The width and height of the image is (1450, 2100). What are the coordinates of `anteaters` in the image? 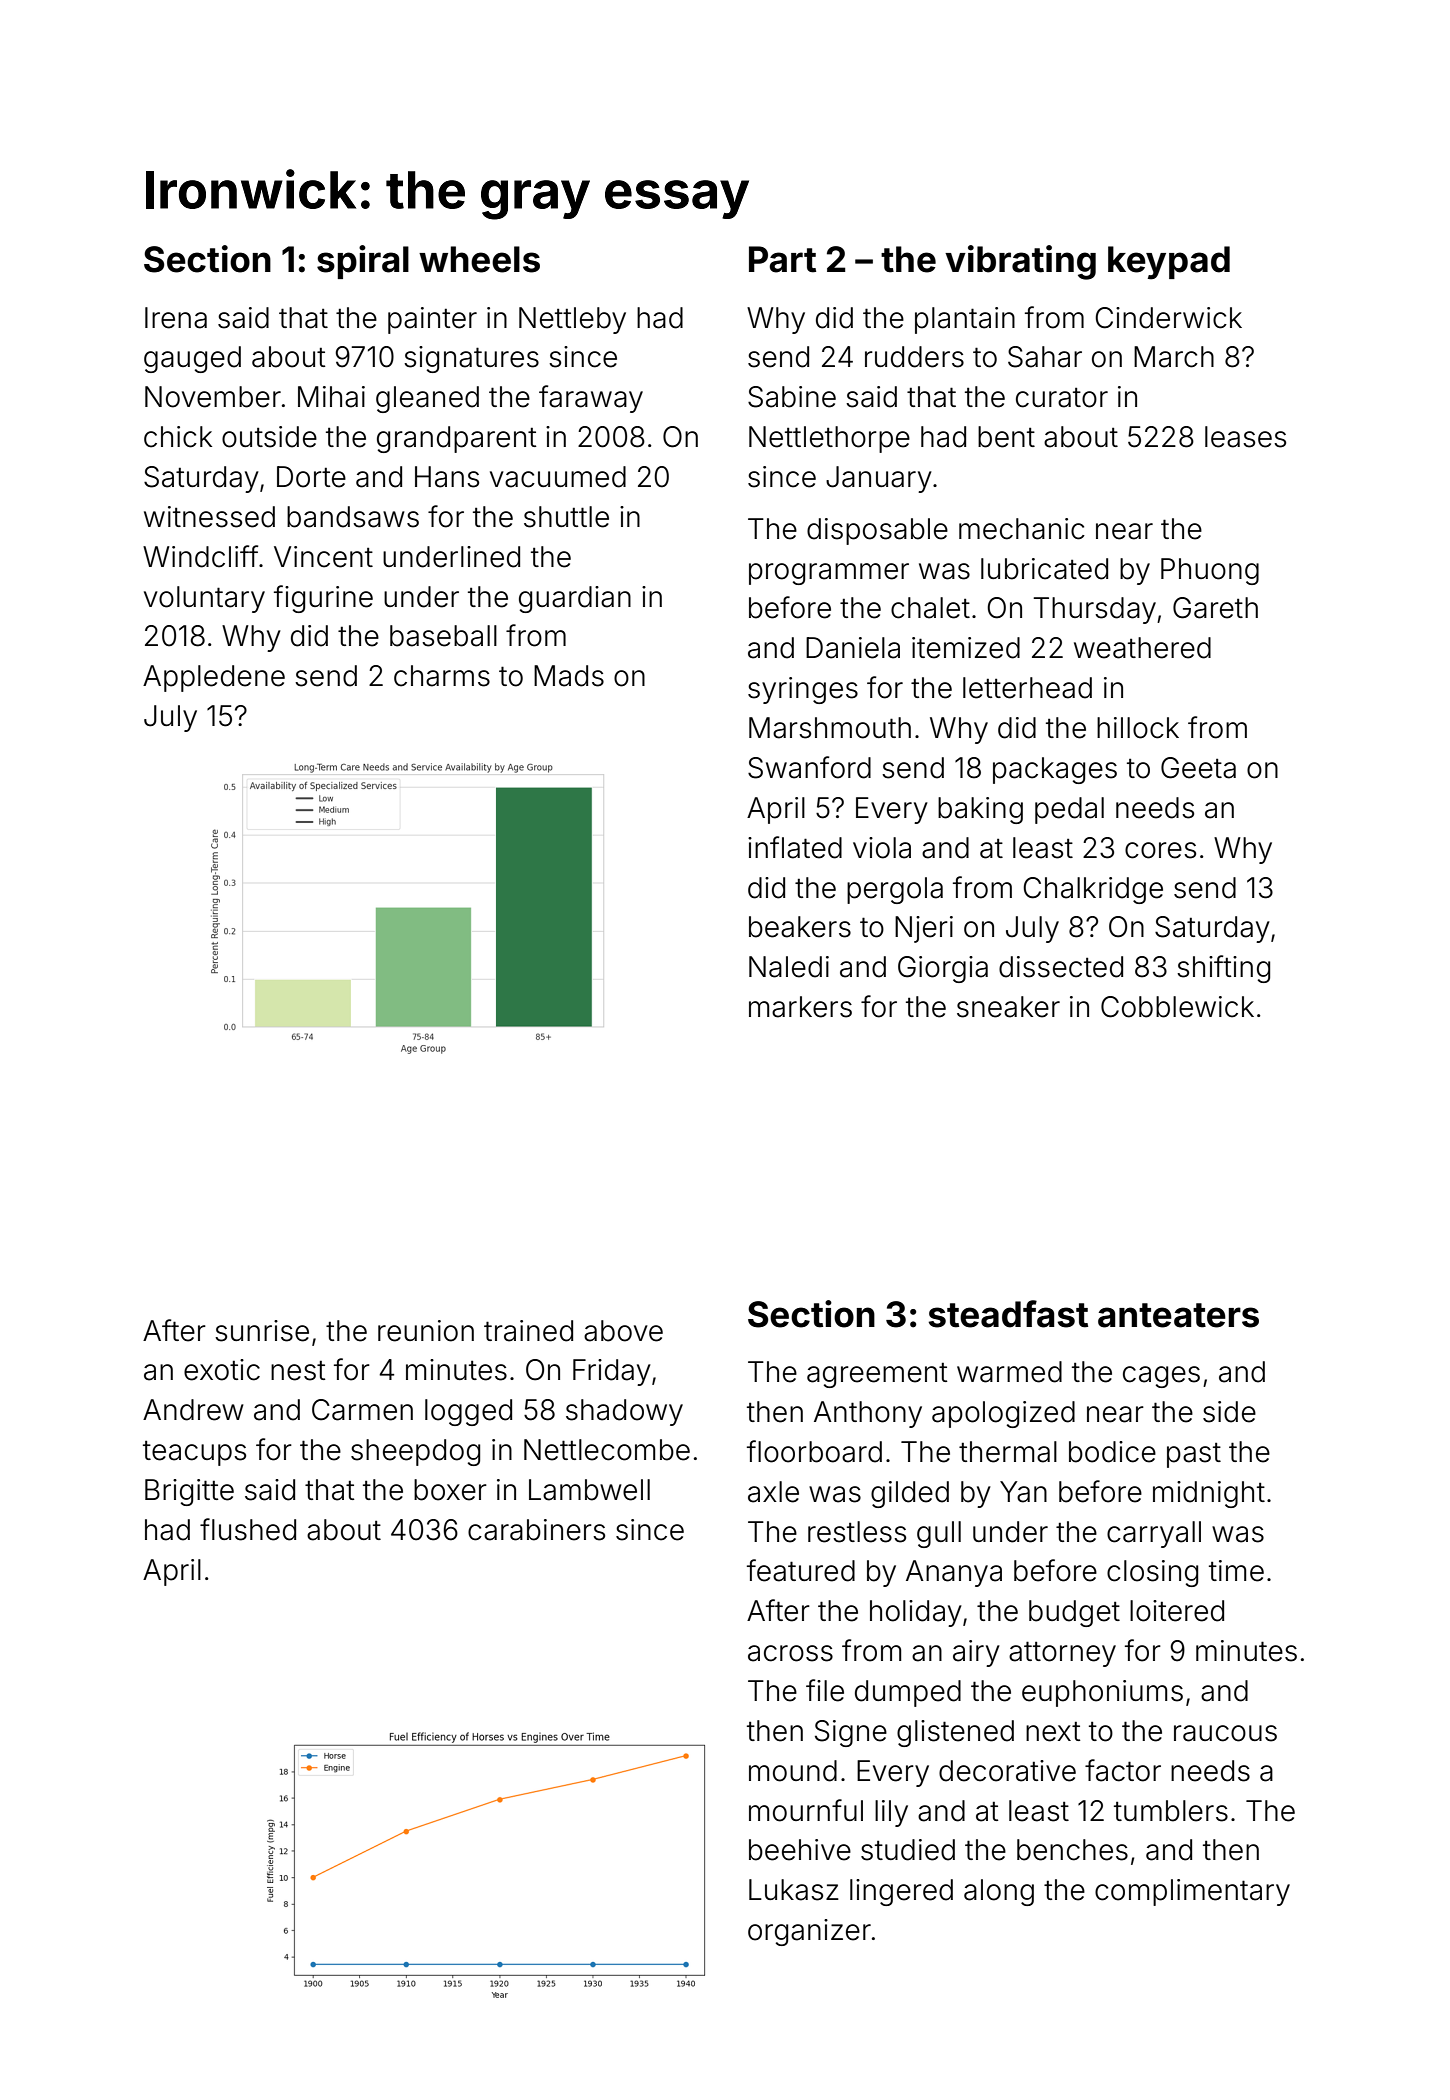 It's located at (1178, 1315).
